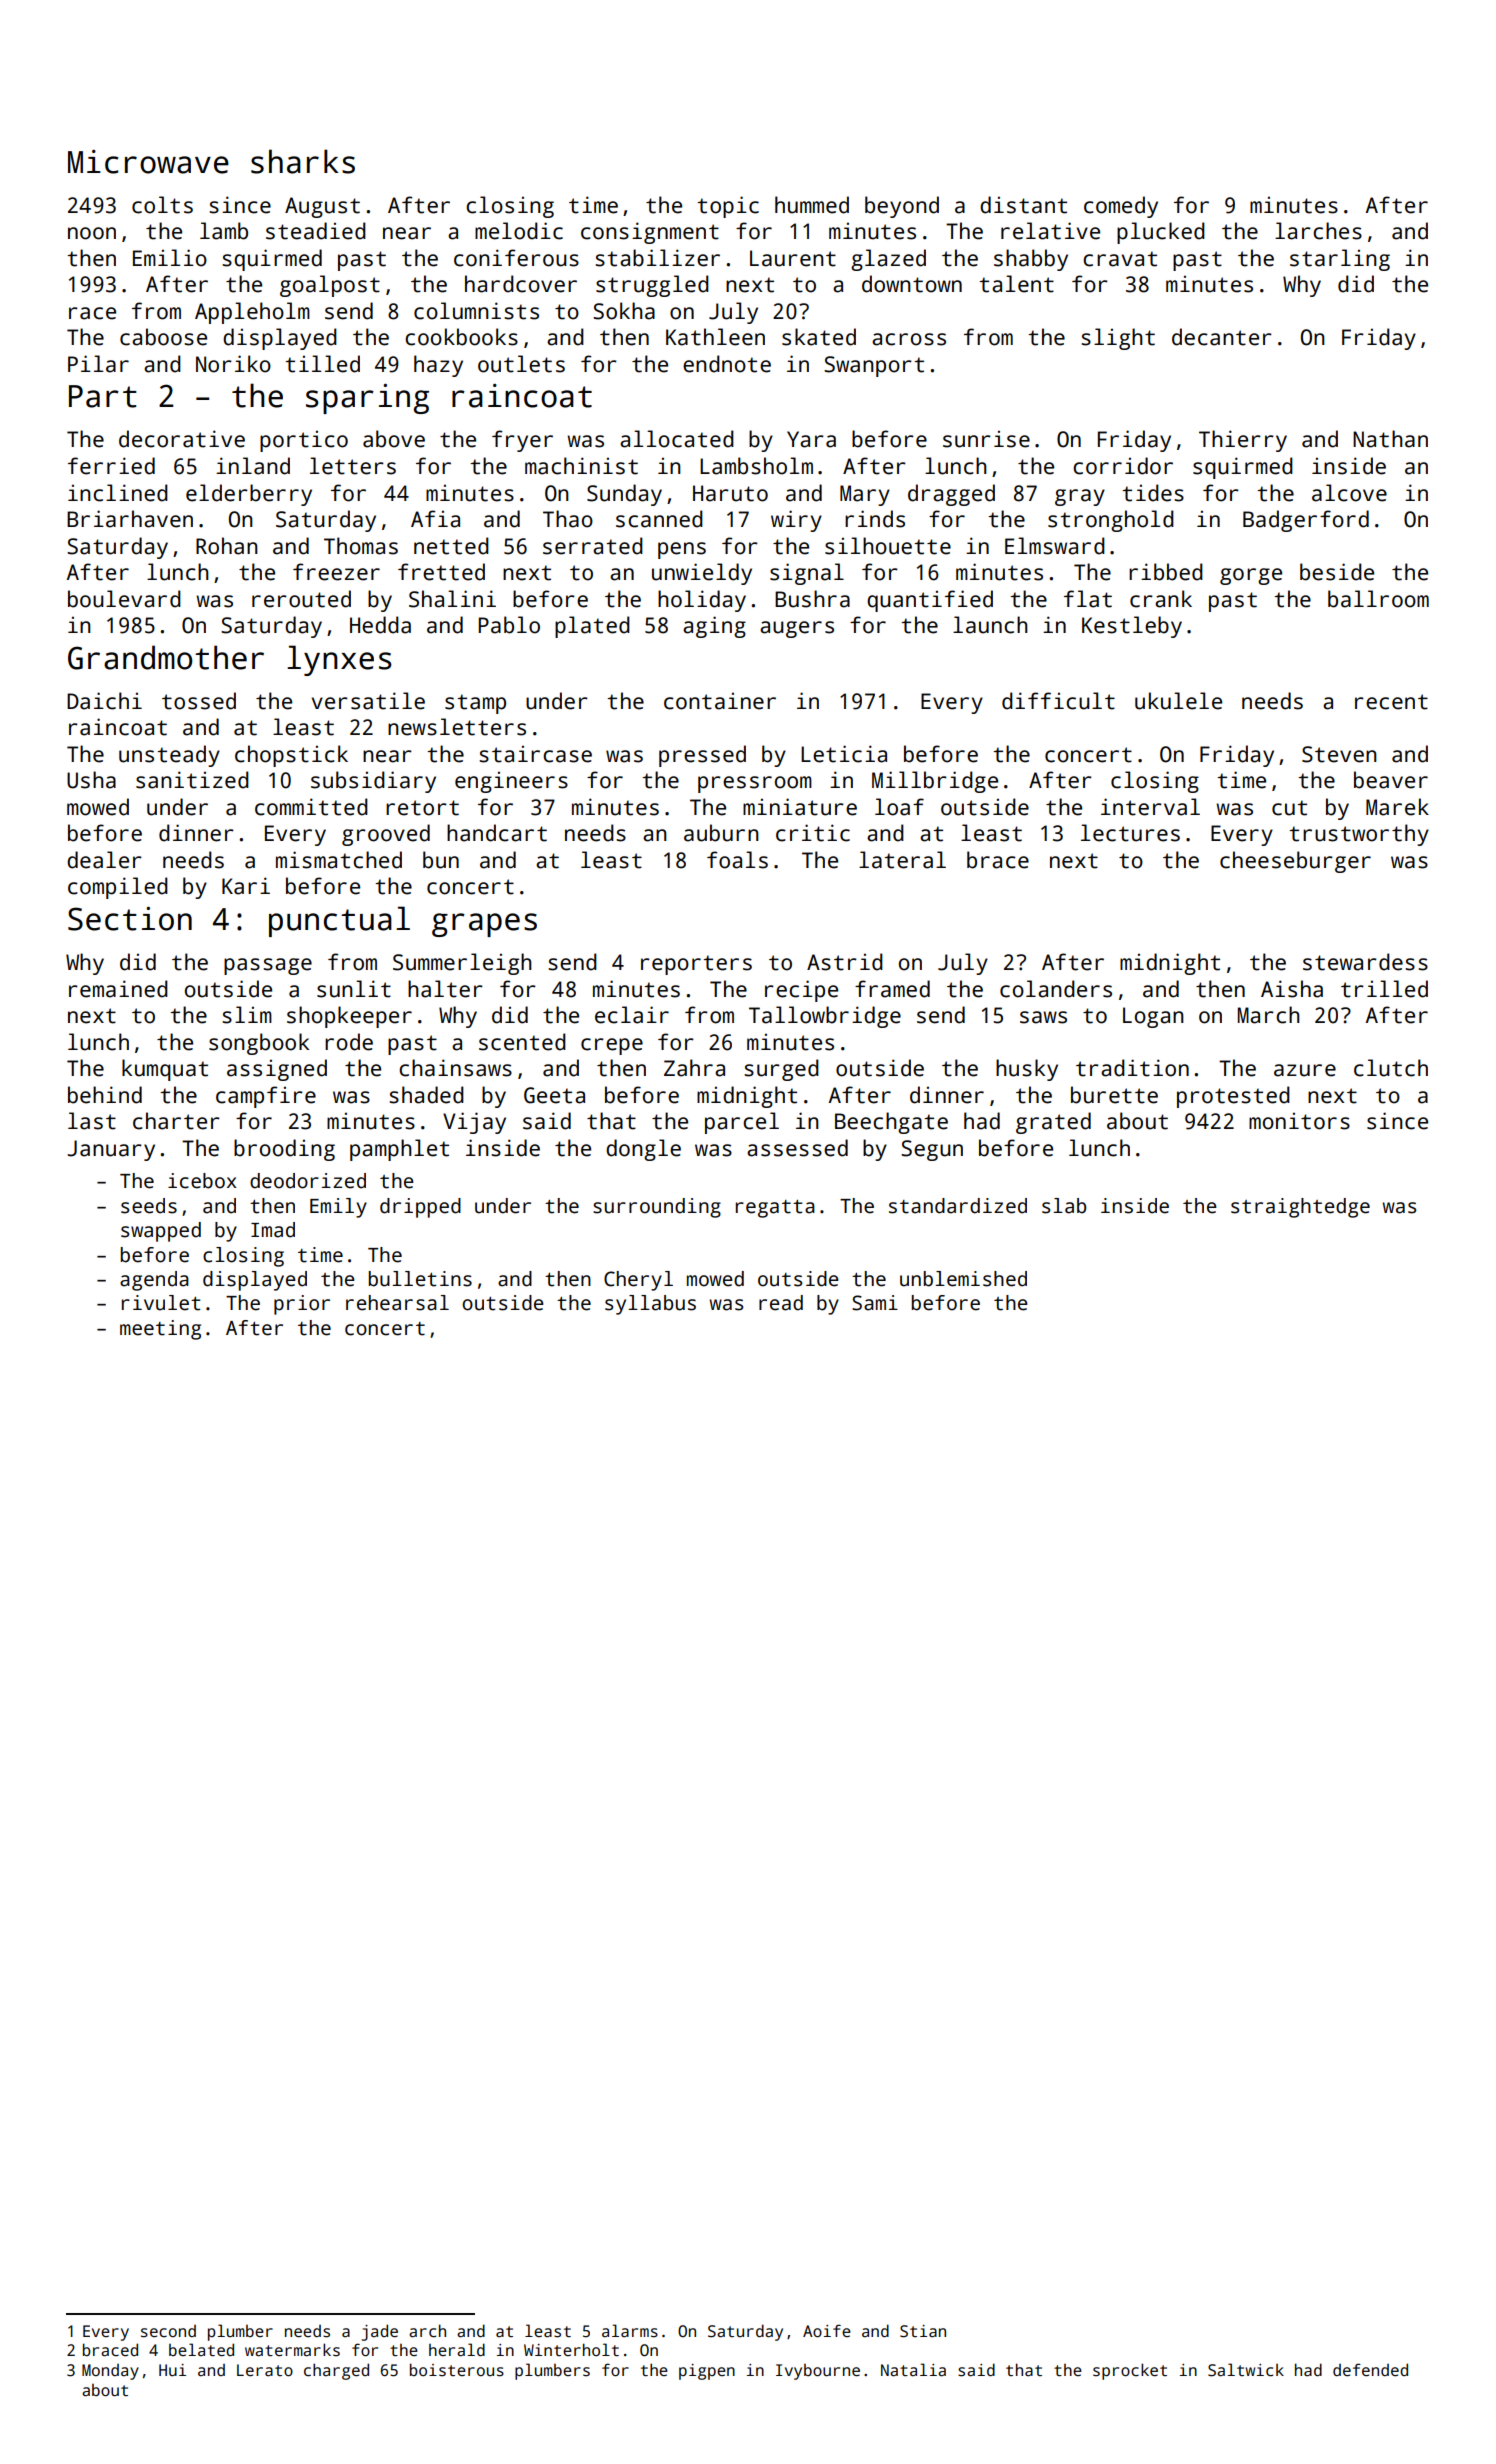  What do you see at coordinates (1340, 260) in the document?
I see `starling` at bounding box center [1340, 260].
